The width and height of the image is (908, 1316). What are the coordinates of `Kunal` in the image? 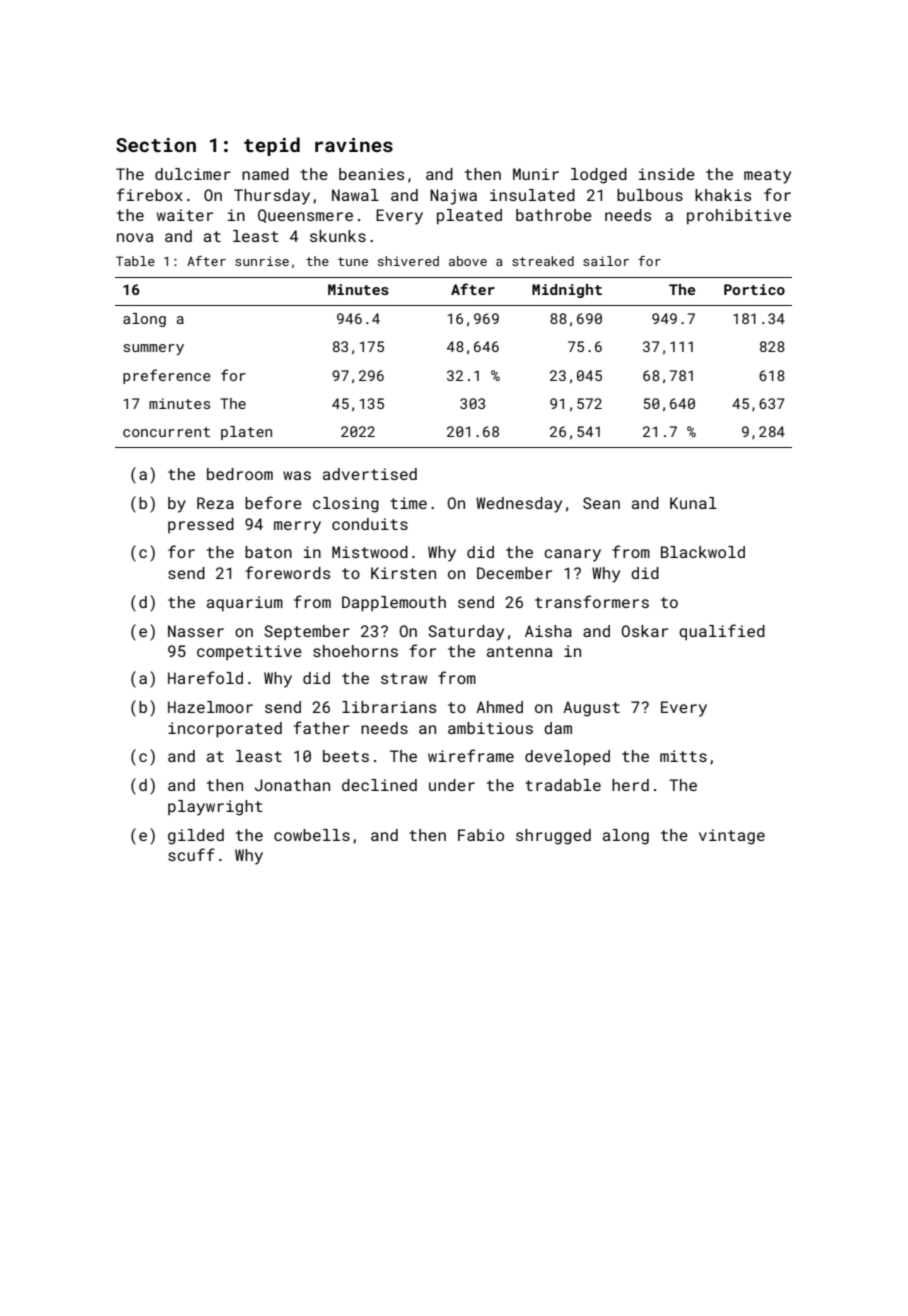 It's located at (693, 503).
